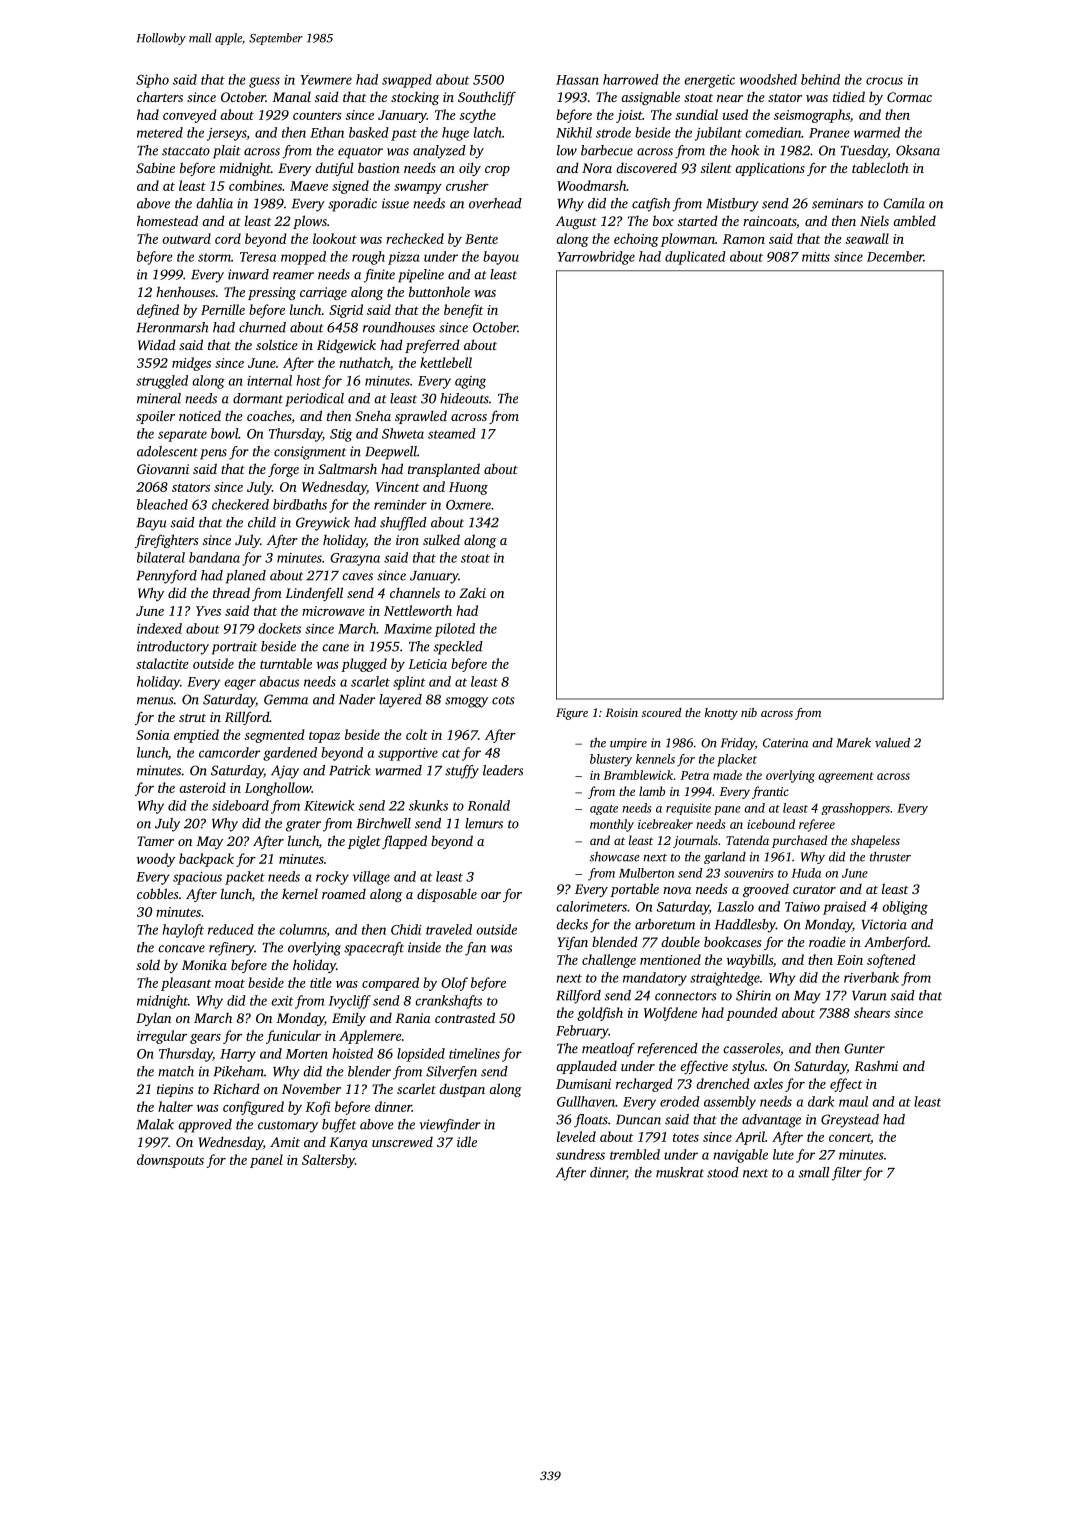  I want to click on seminars, so click(837, 203).
